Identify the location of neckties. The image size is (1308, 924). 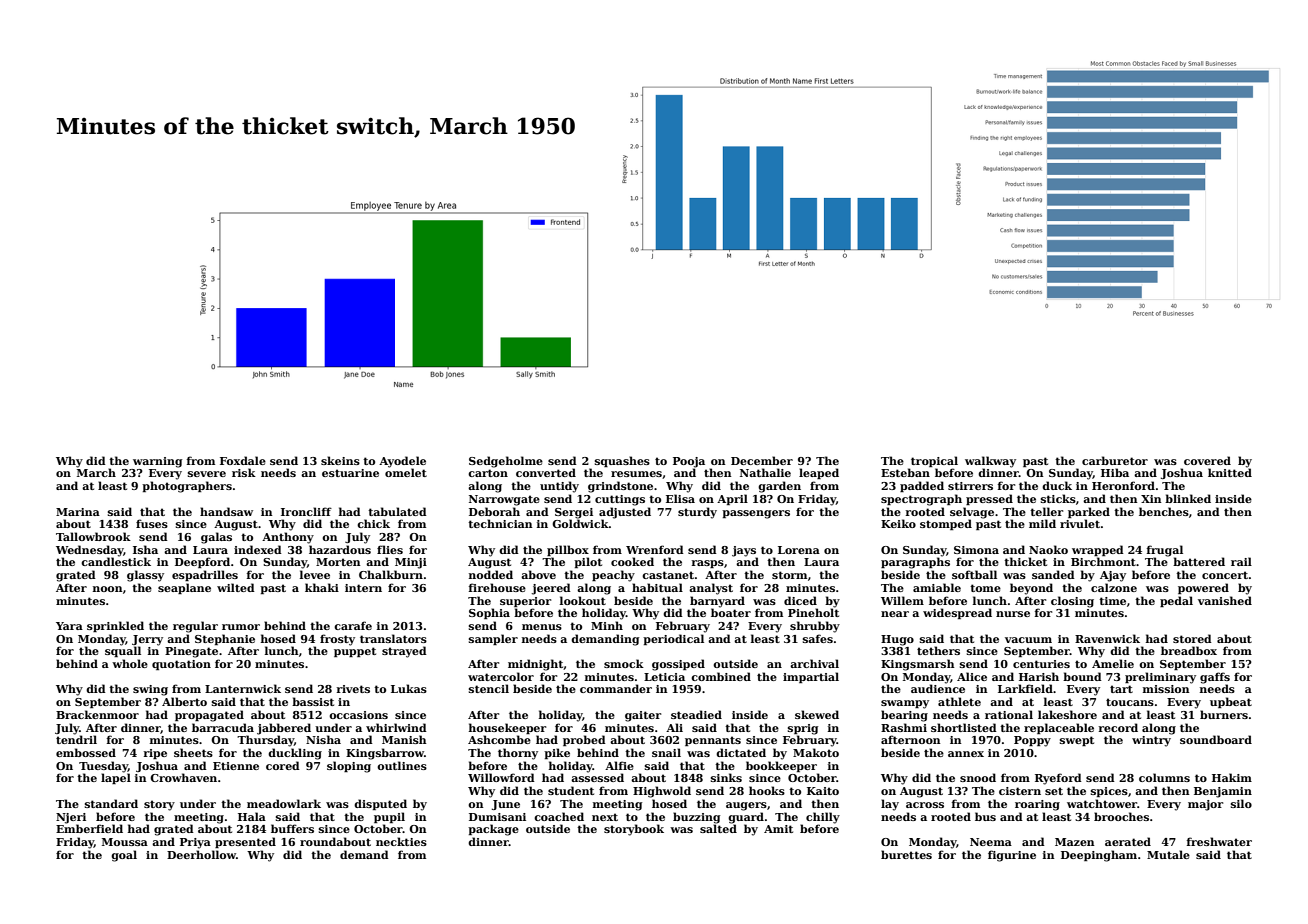
(401, 841).
